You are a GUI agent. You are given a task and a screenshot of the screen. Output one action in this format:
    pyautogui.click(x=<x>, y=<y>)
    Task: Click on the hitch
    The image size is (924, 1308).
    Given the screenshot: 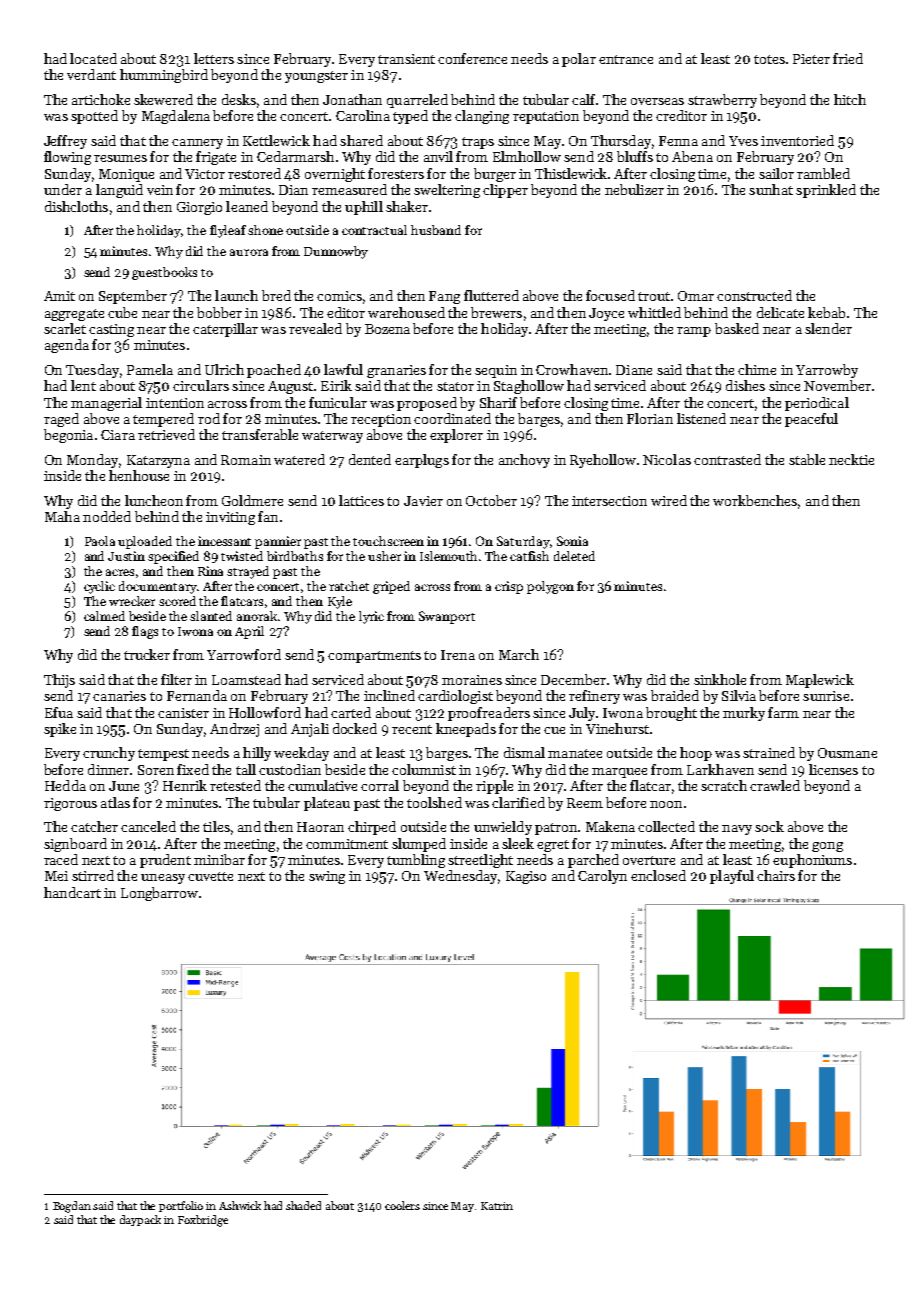 What is the action you would take?
    pyautogui.click(x=850, y=99)
